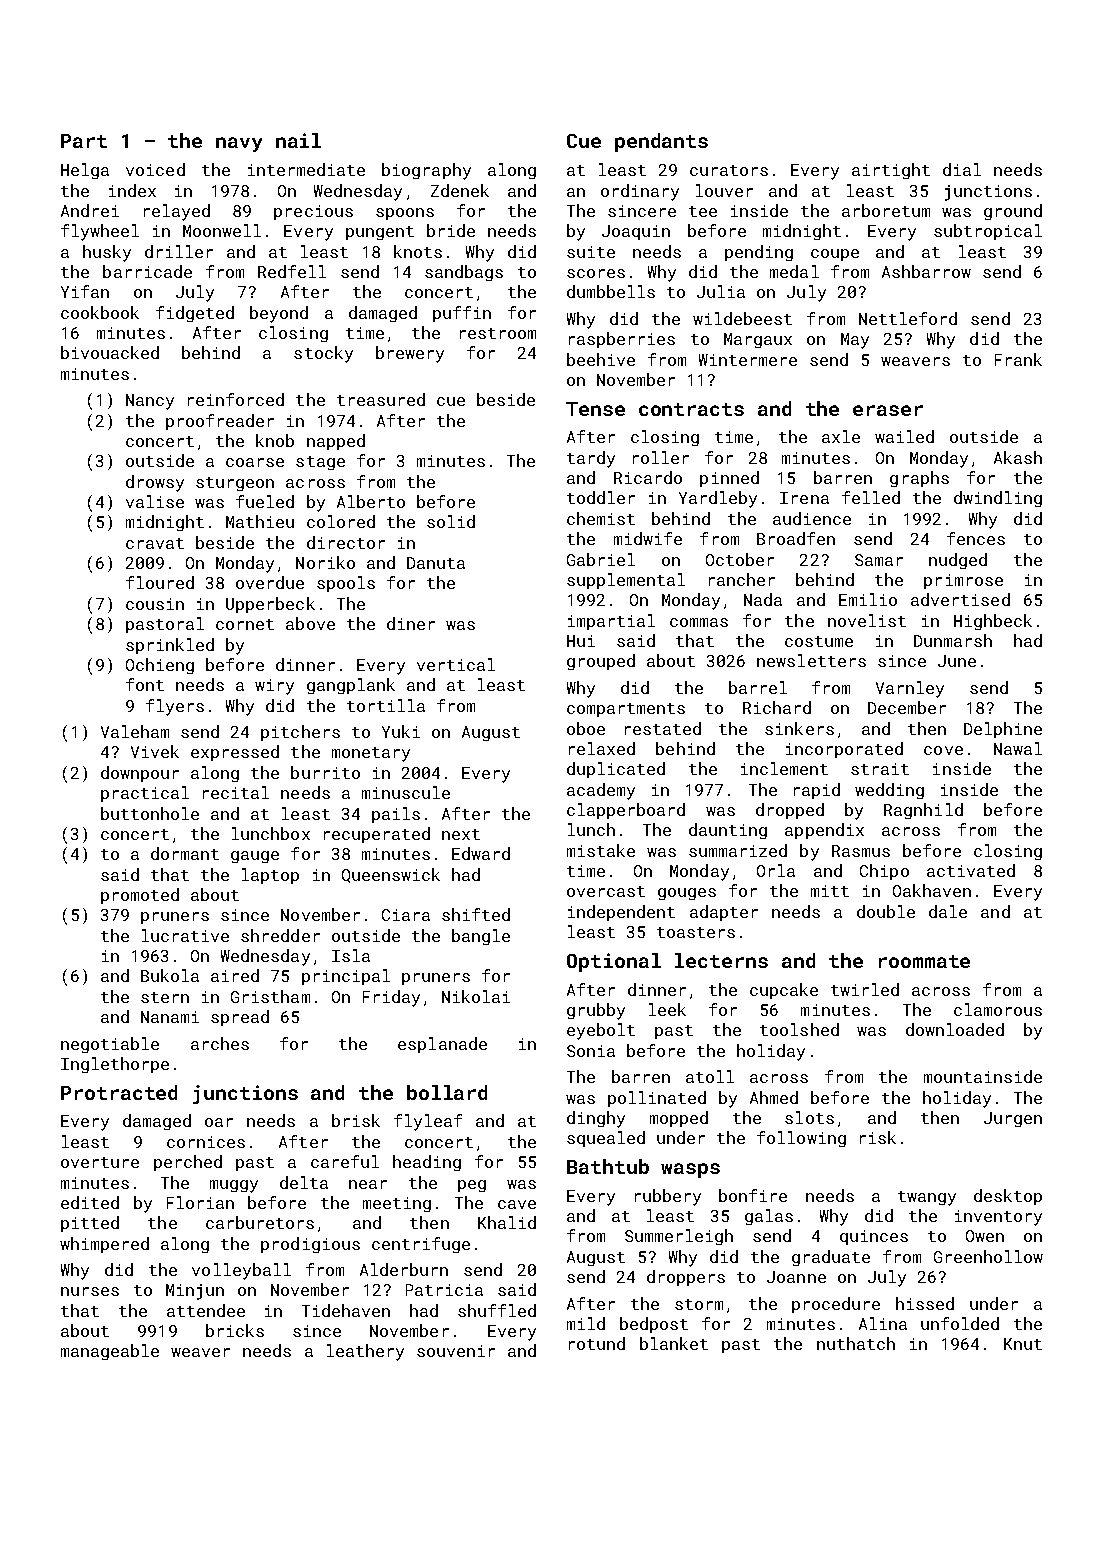  What do you see at coordinates (661, 142) in the document?
I see `pendants` at bounding box center [661, 142].
